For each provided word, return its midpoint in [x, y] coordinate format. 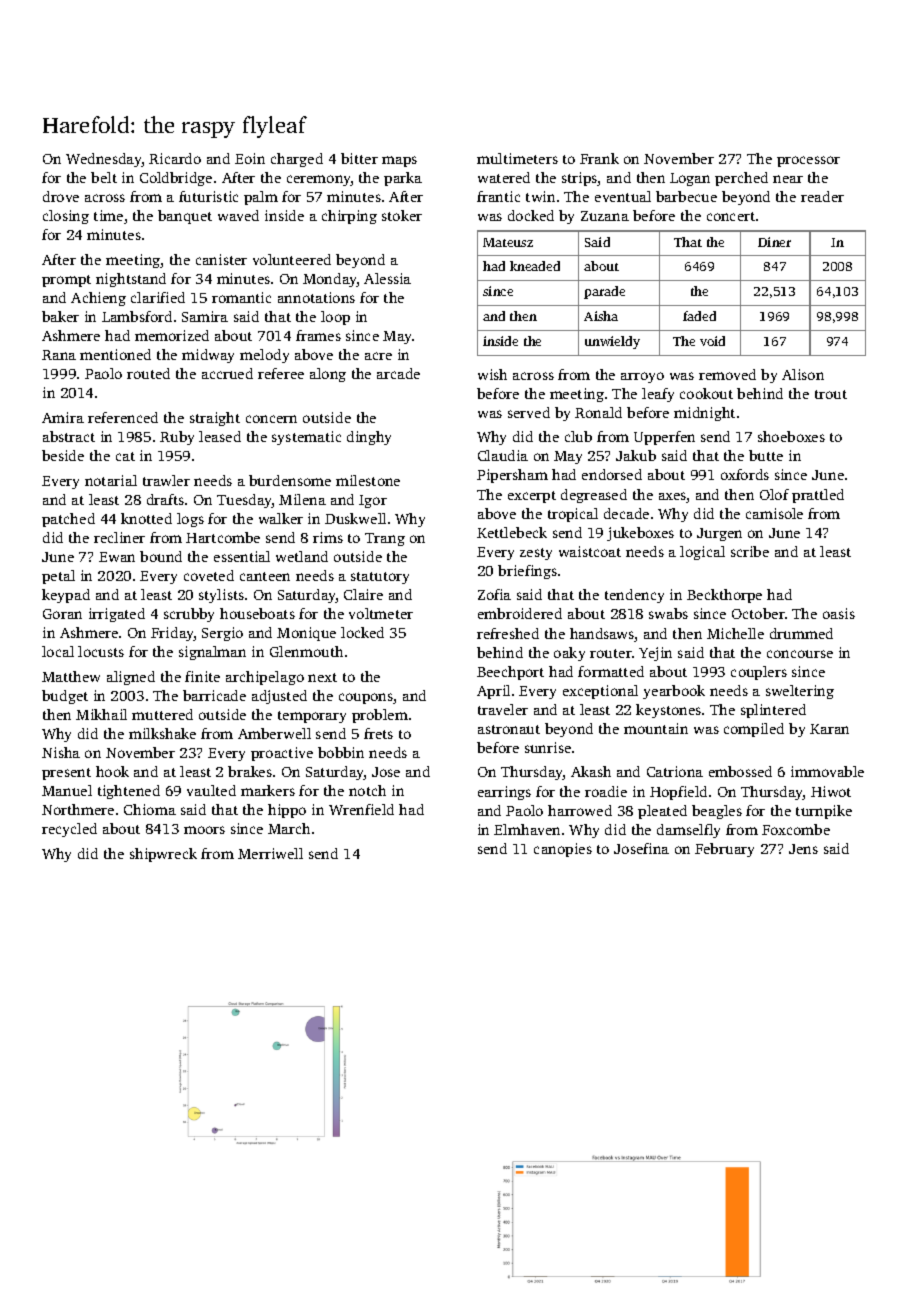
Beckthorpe [724, 596]
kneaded [535, 266]
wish [492, 374]
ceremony [319, 180]
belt [104, 177]
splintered [773, 711]
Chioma [150, 809]
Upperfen [664, 438]
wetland [302, 556]
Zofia [494, 594]
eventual [623, 196]
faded [699, 316]
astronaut [509, 729]
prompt [66, 281]
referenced [123, 417]
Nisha [61, 752]
